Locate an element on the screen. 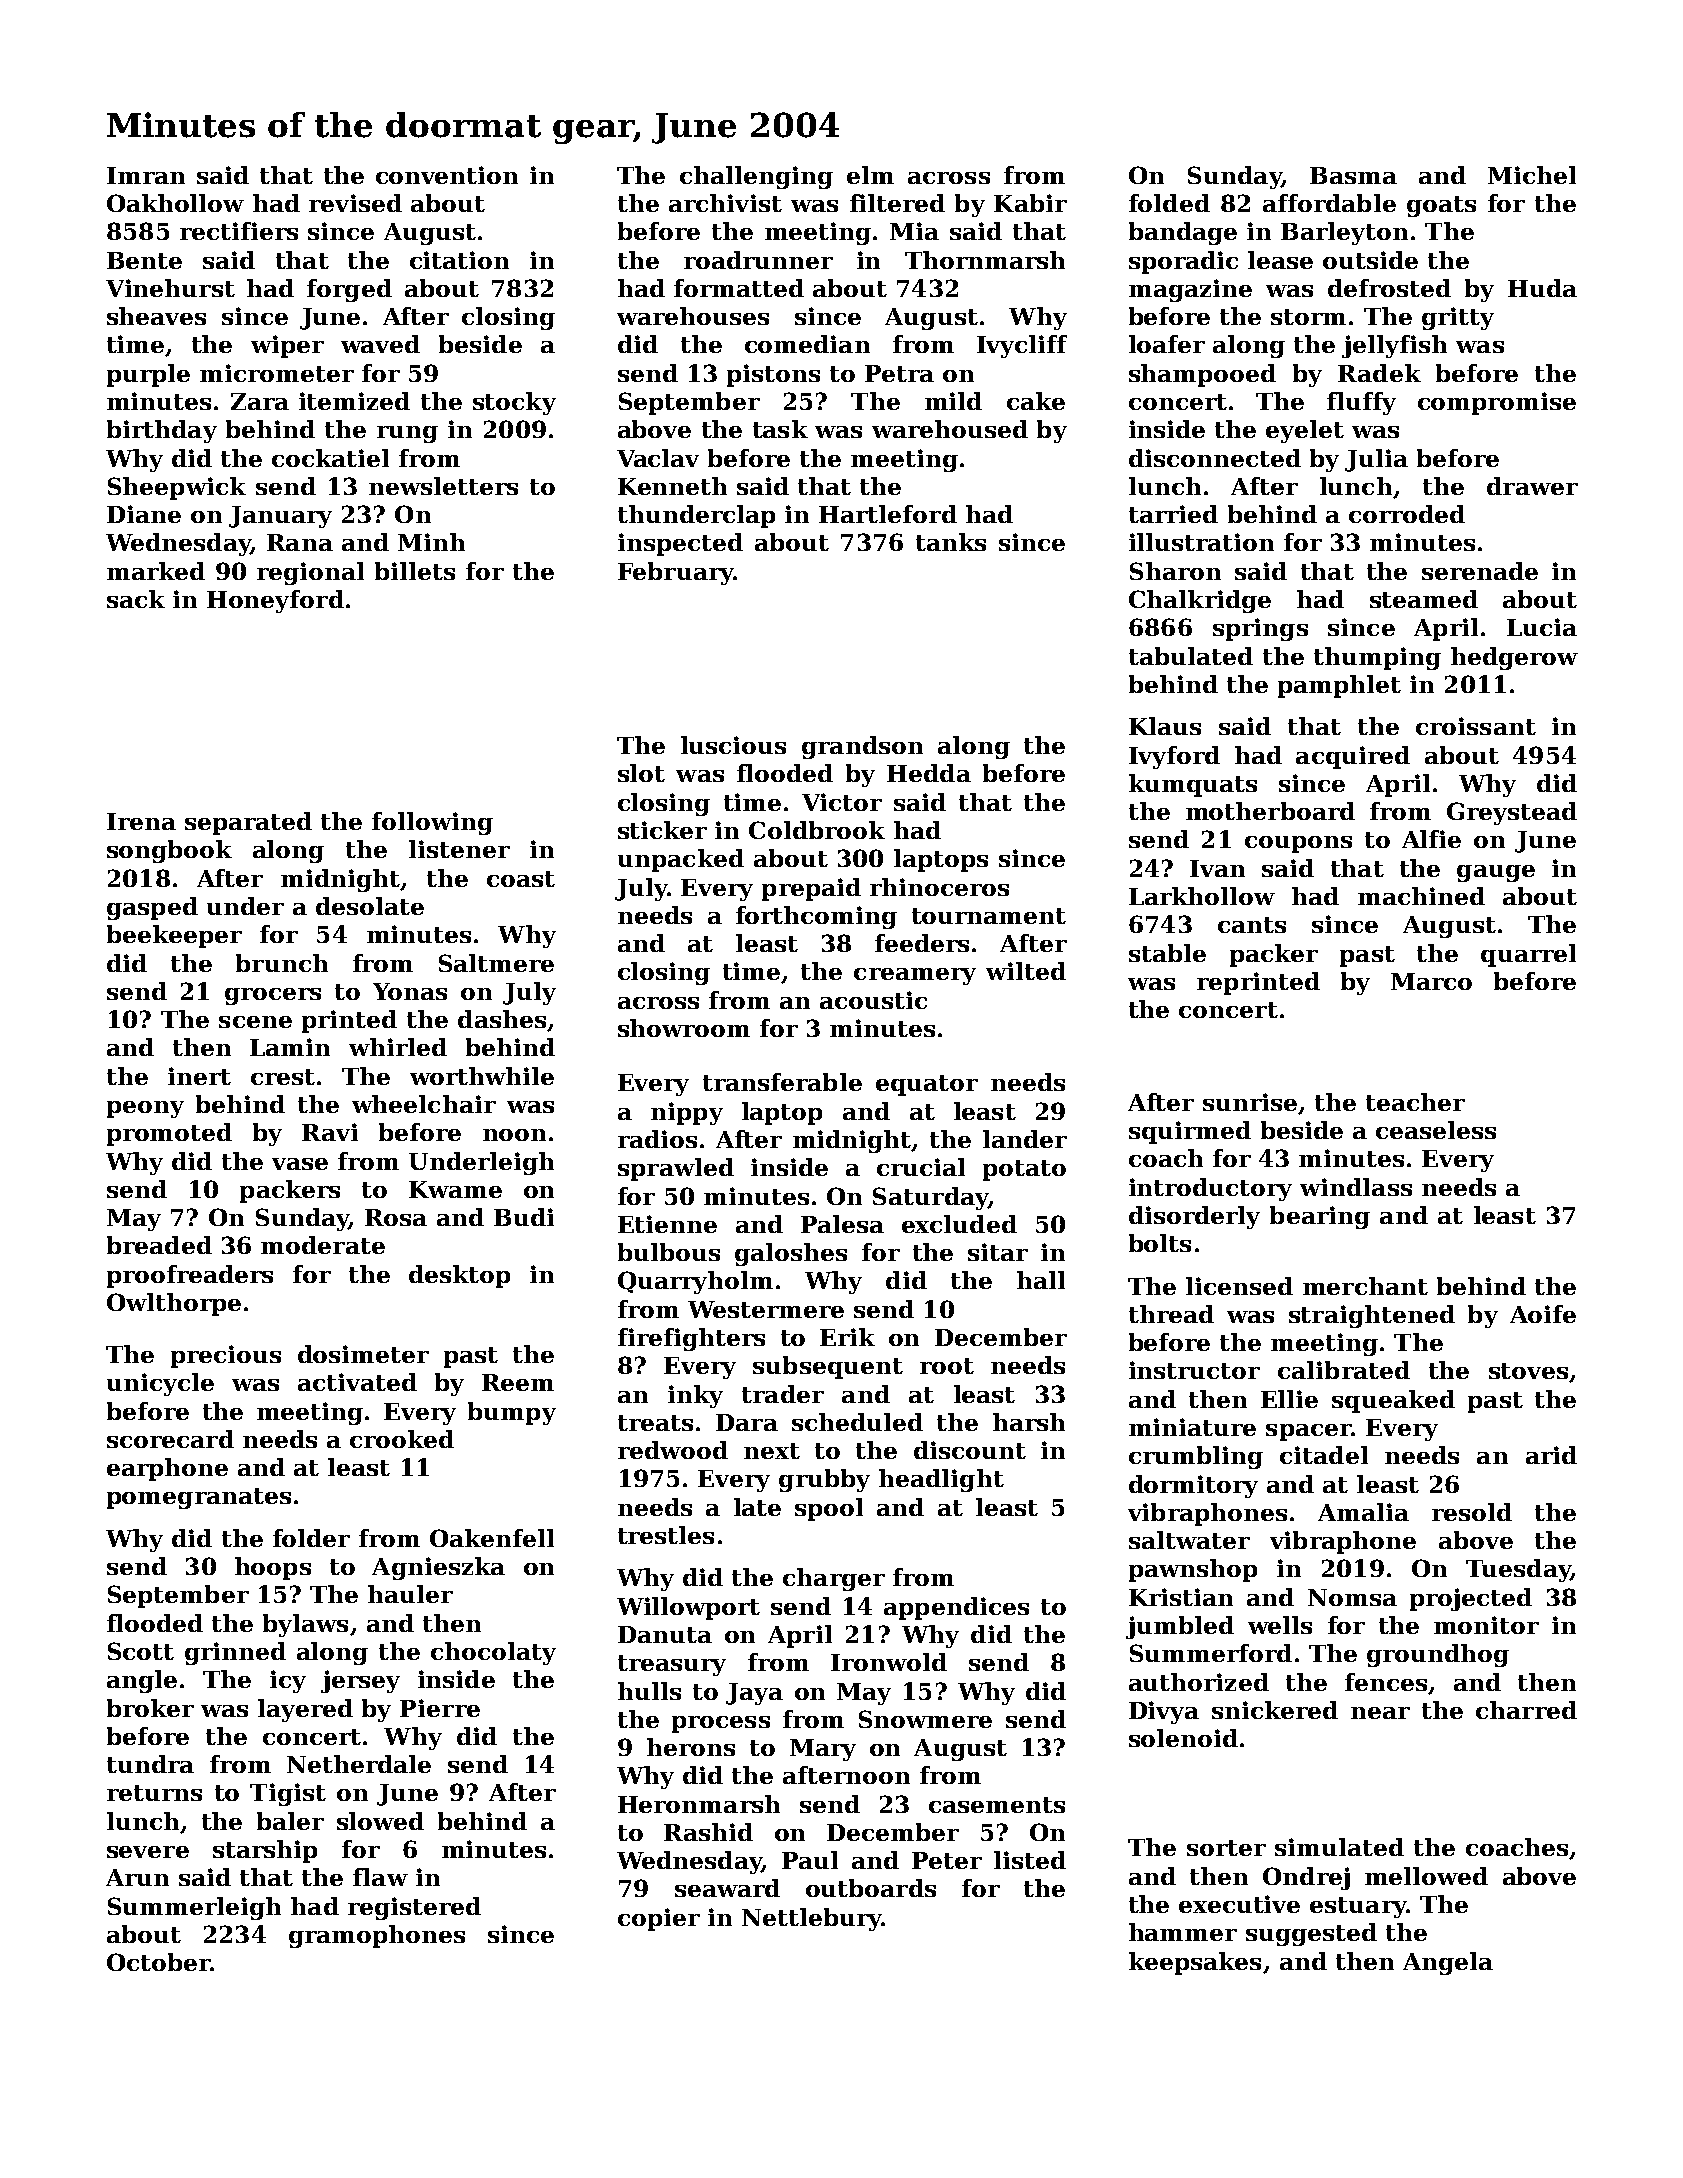  Coldbrook is located at coordinates (817, 830).
